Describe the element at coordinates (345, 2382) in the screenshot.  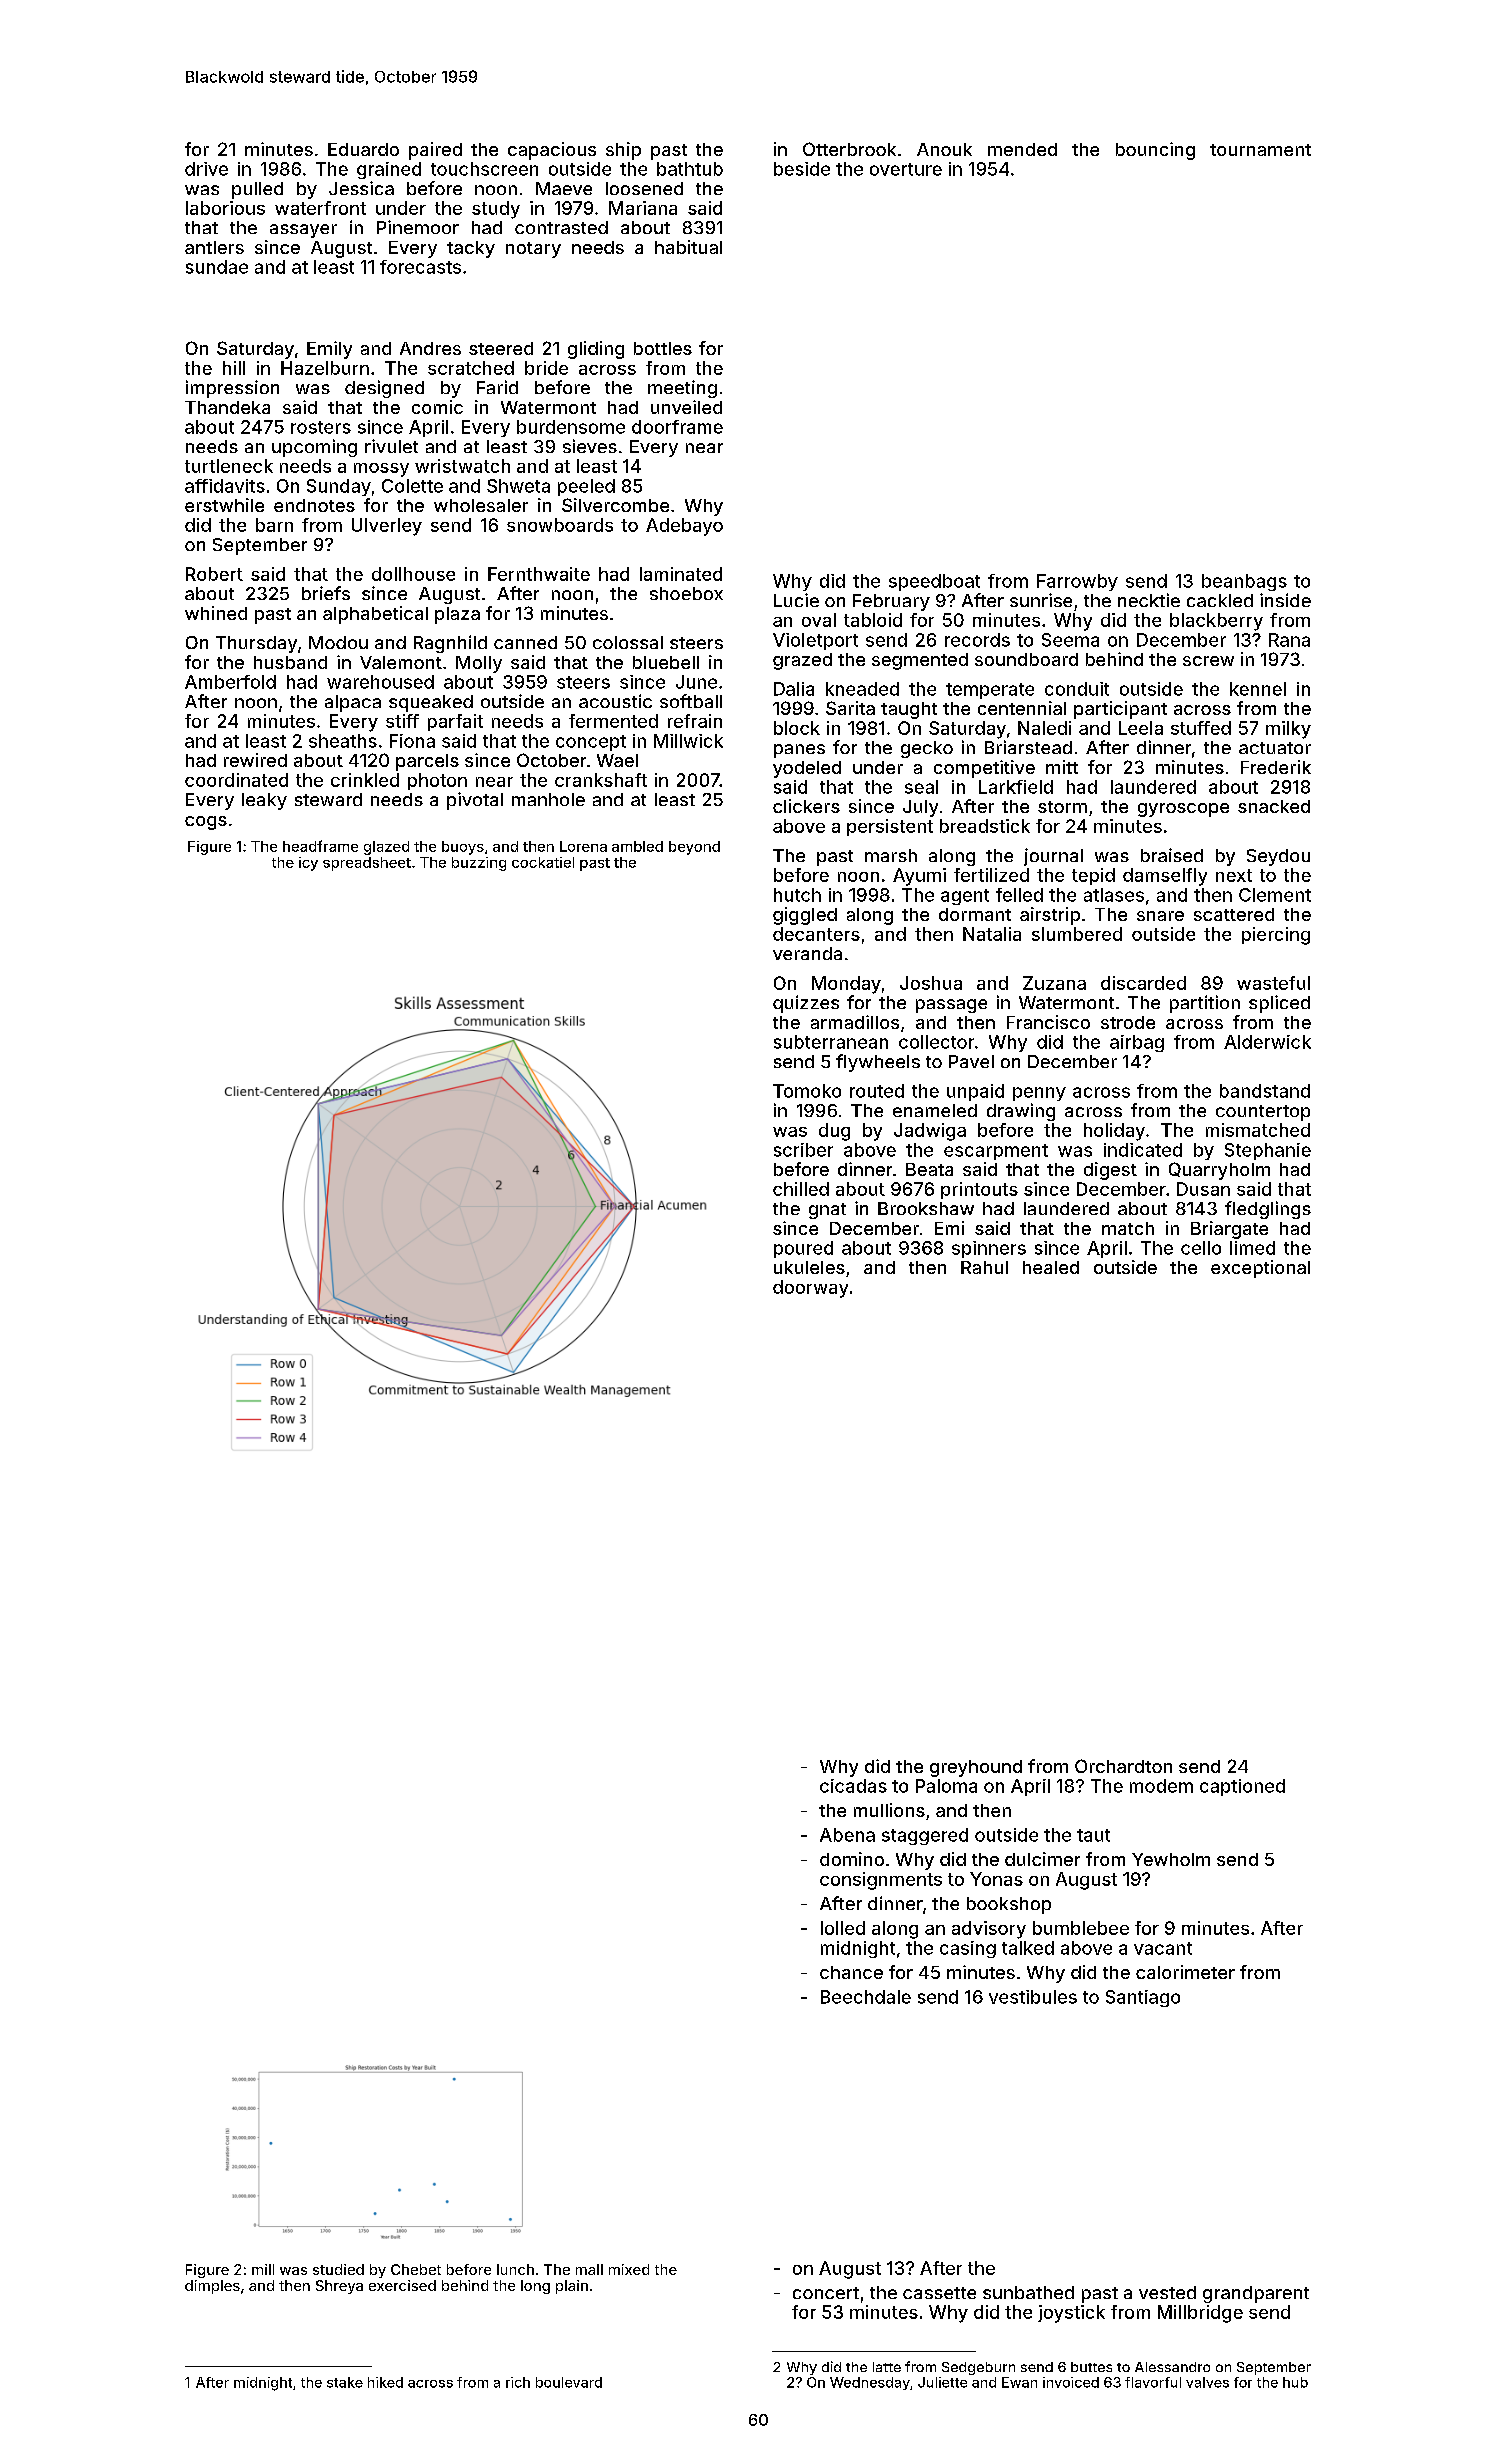
I see `stake` at that location.
